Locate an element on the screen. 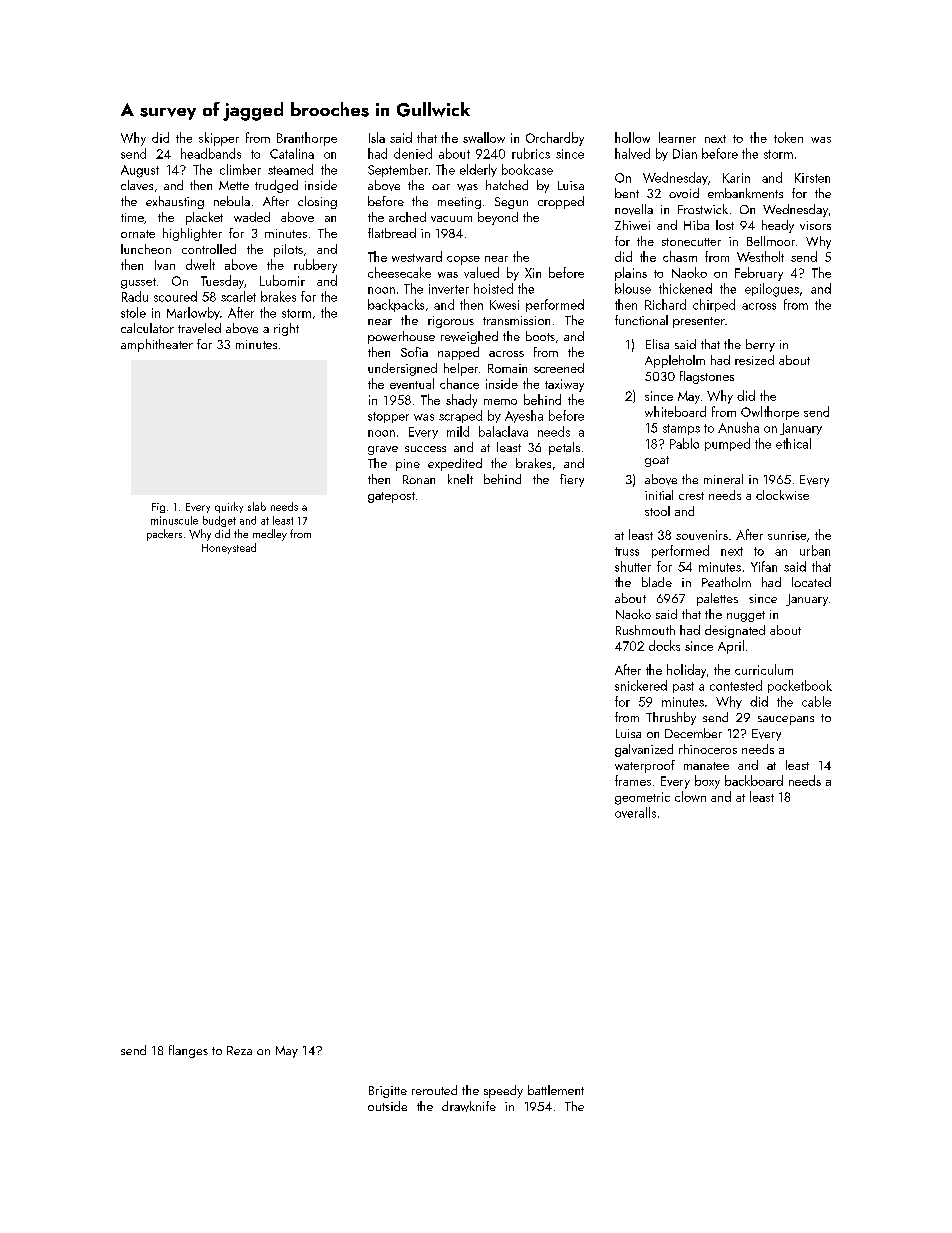 The image size is (952, 1233). packers is located at coordinates (164, 535).
